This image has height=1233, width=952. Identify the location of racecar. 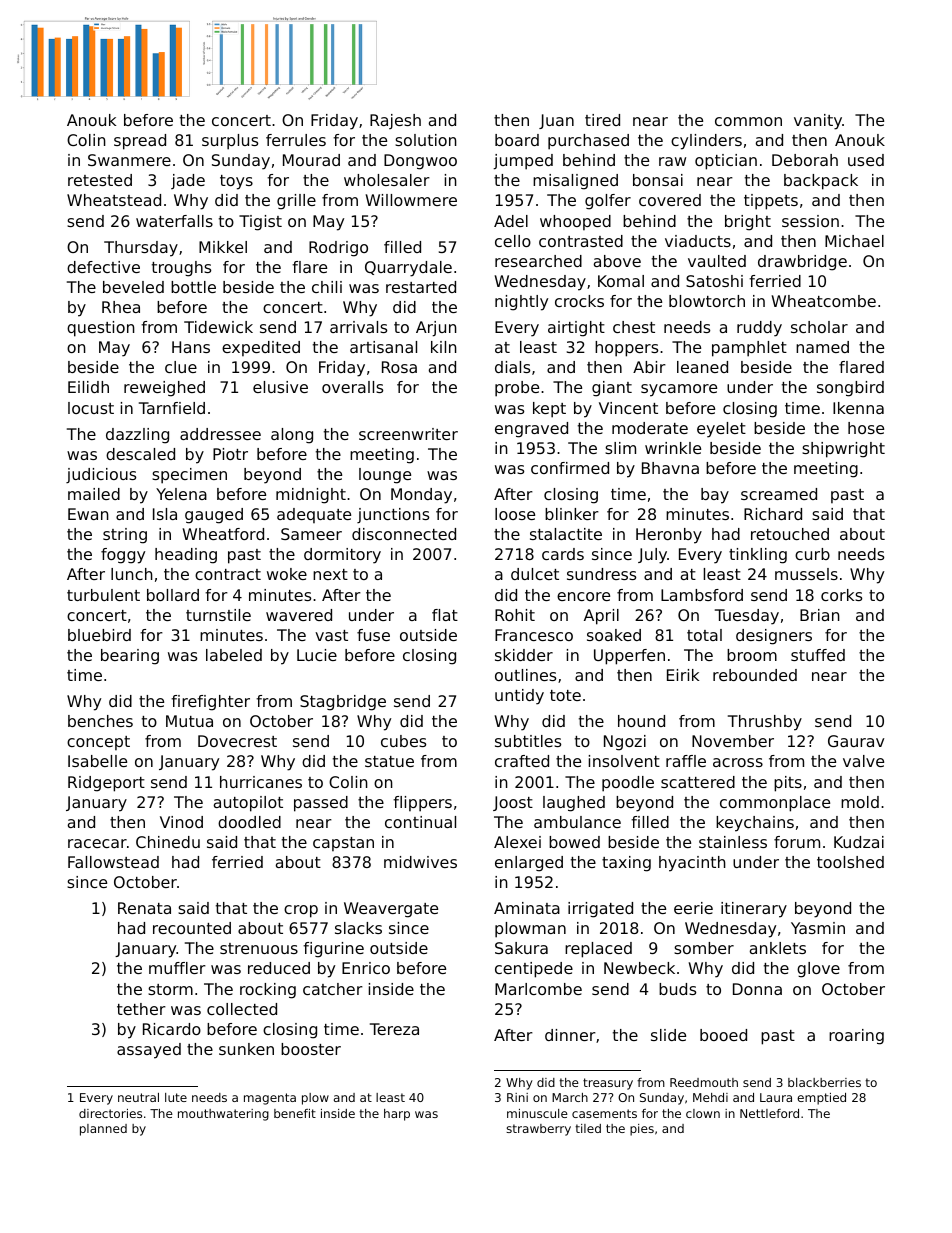
(97, 843).
